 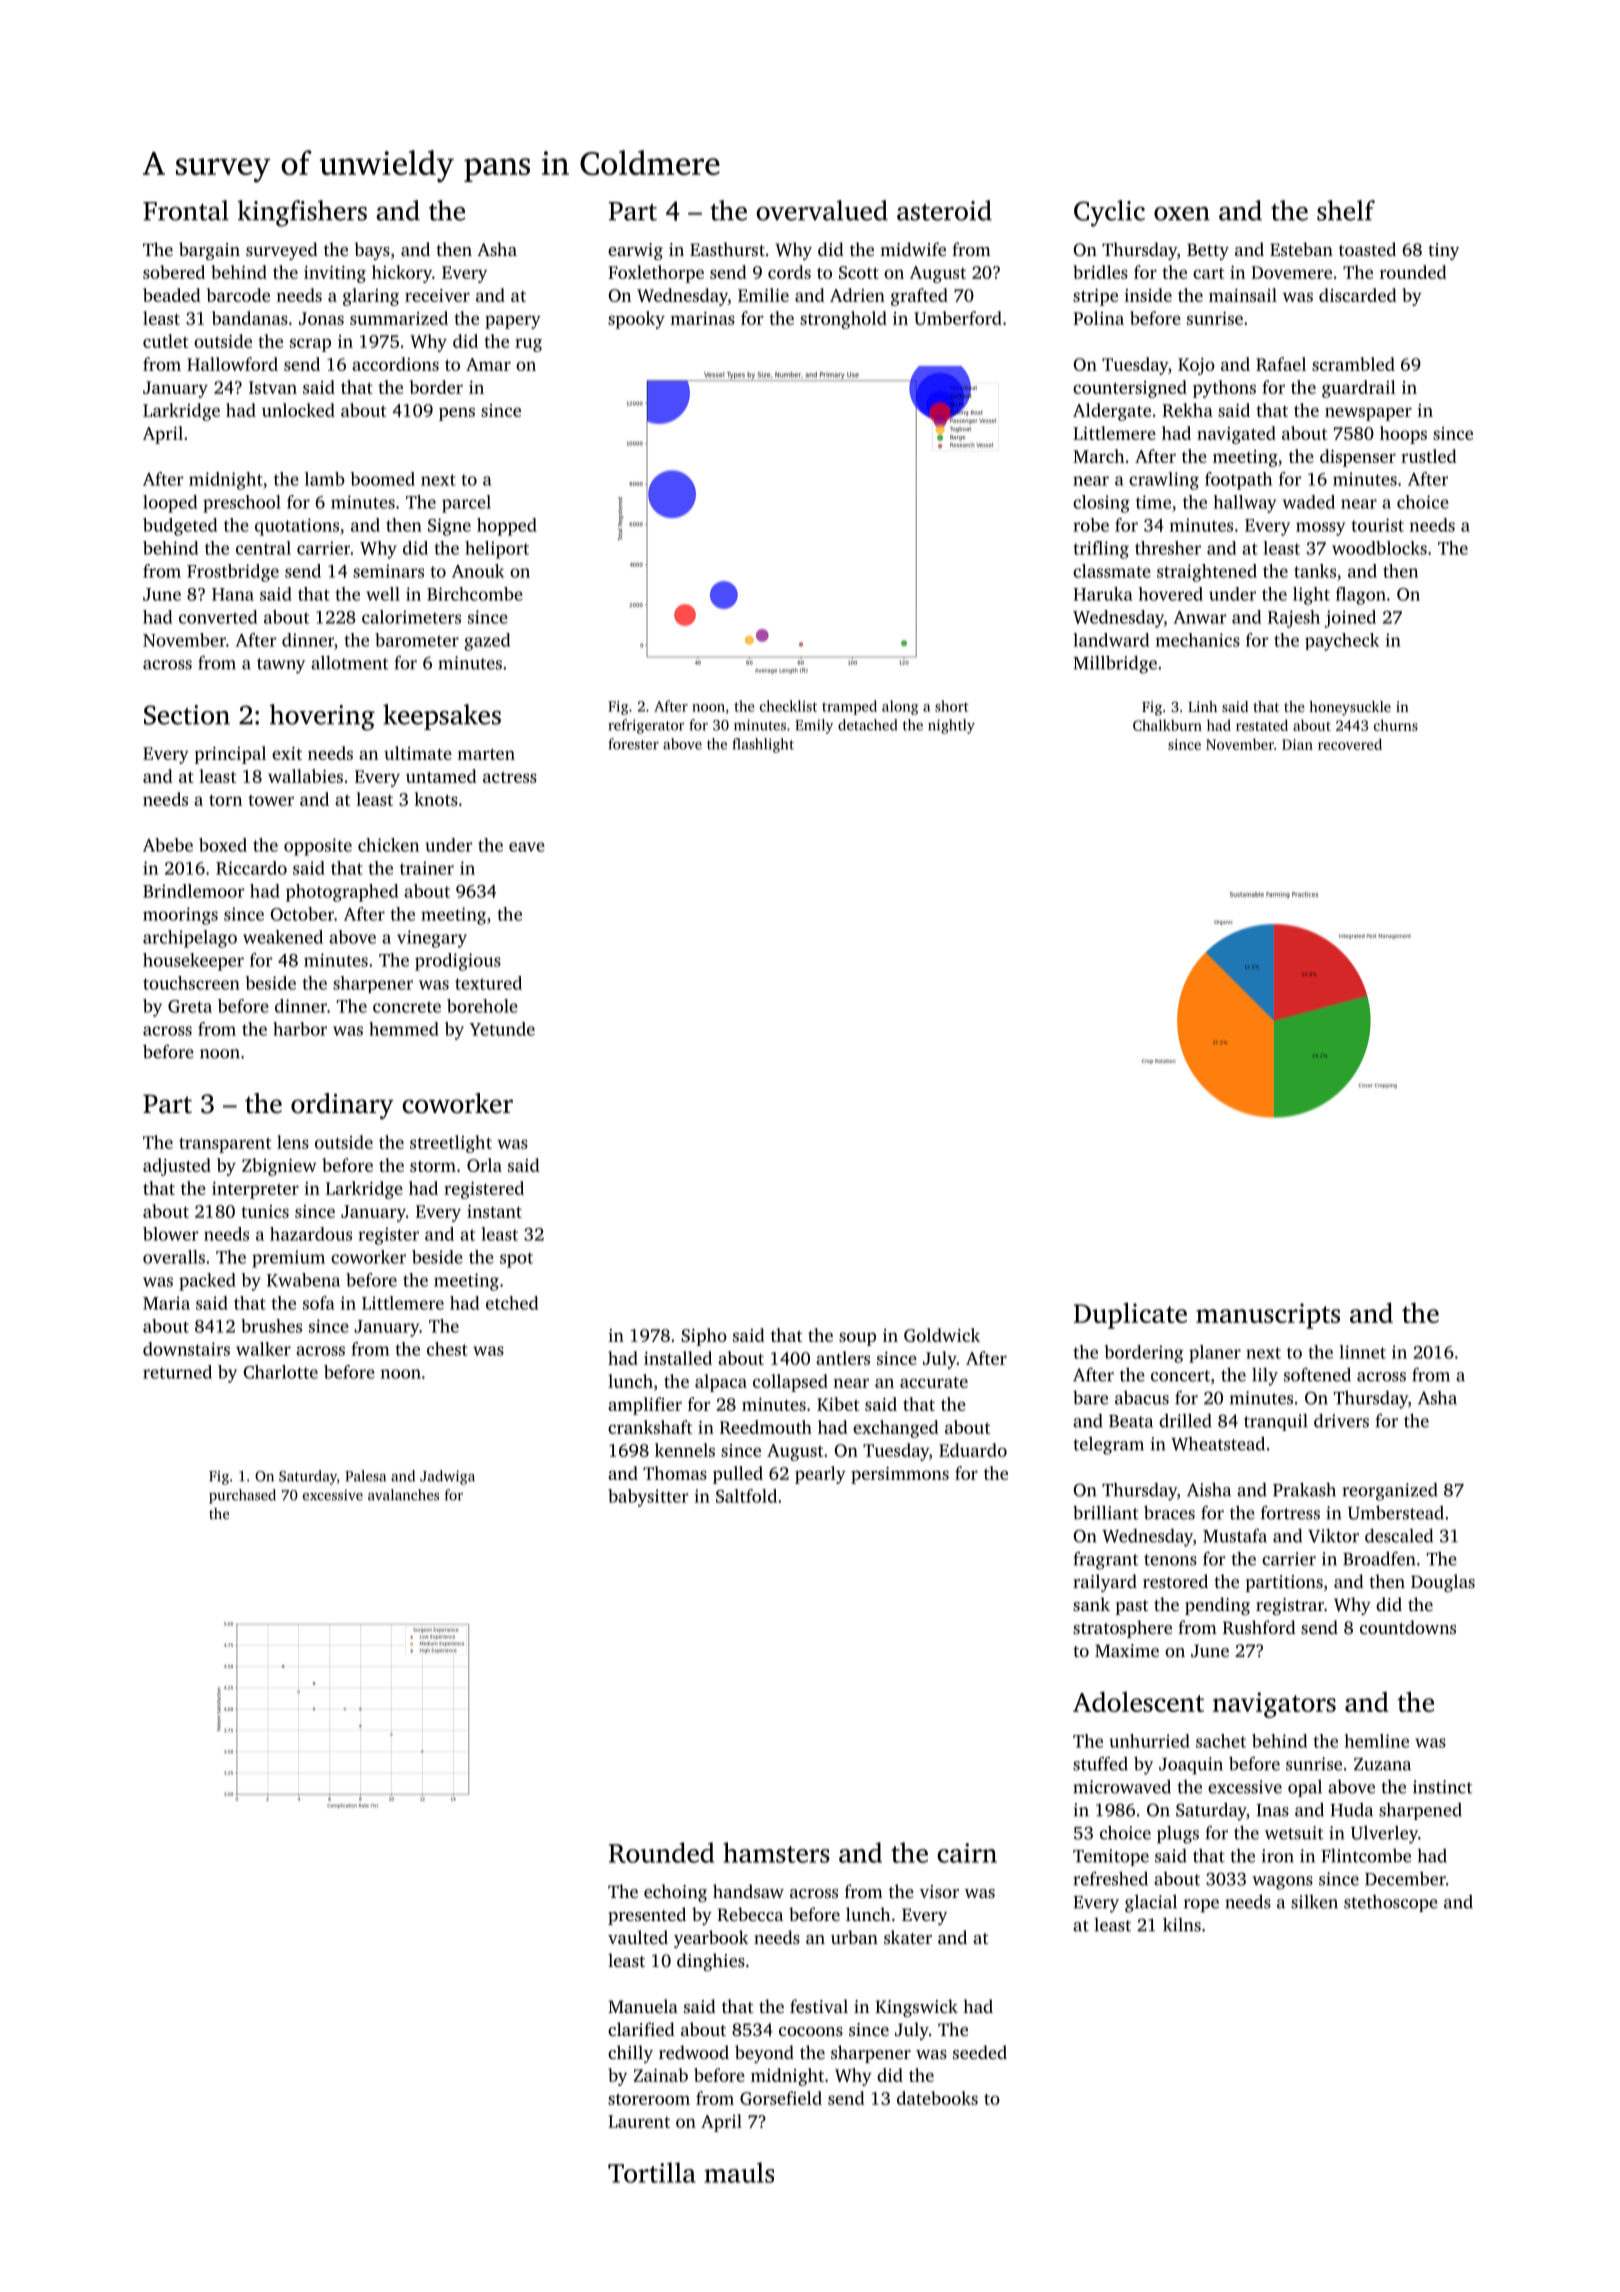 I want to click on Duplicate, so click(x=1130, y=1315).
